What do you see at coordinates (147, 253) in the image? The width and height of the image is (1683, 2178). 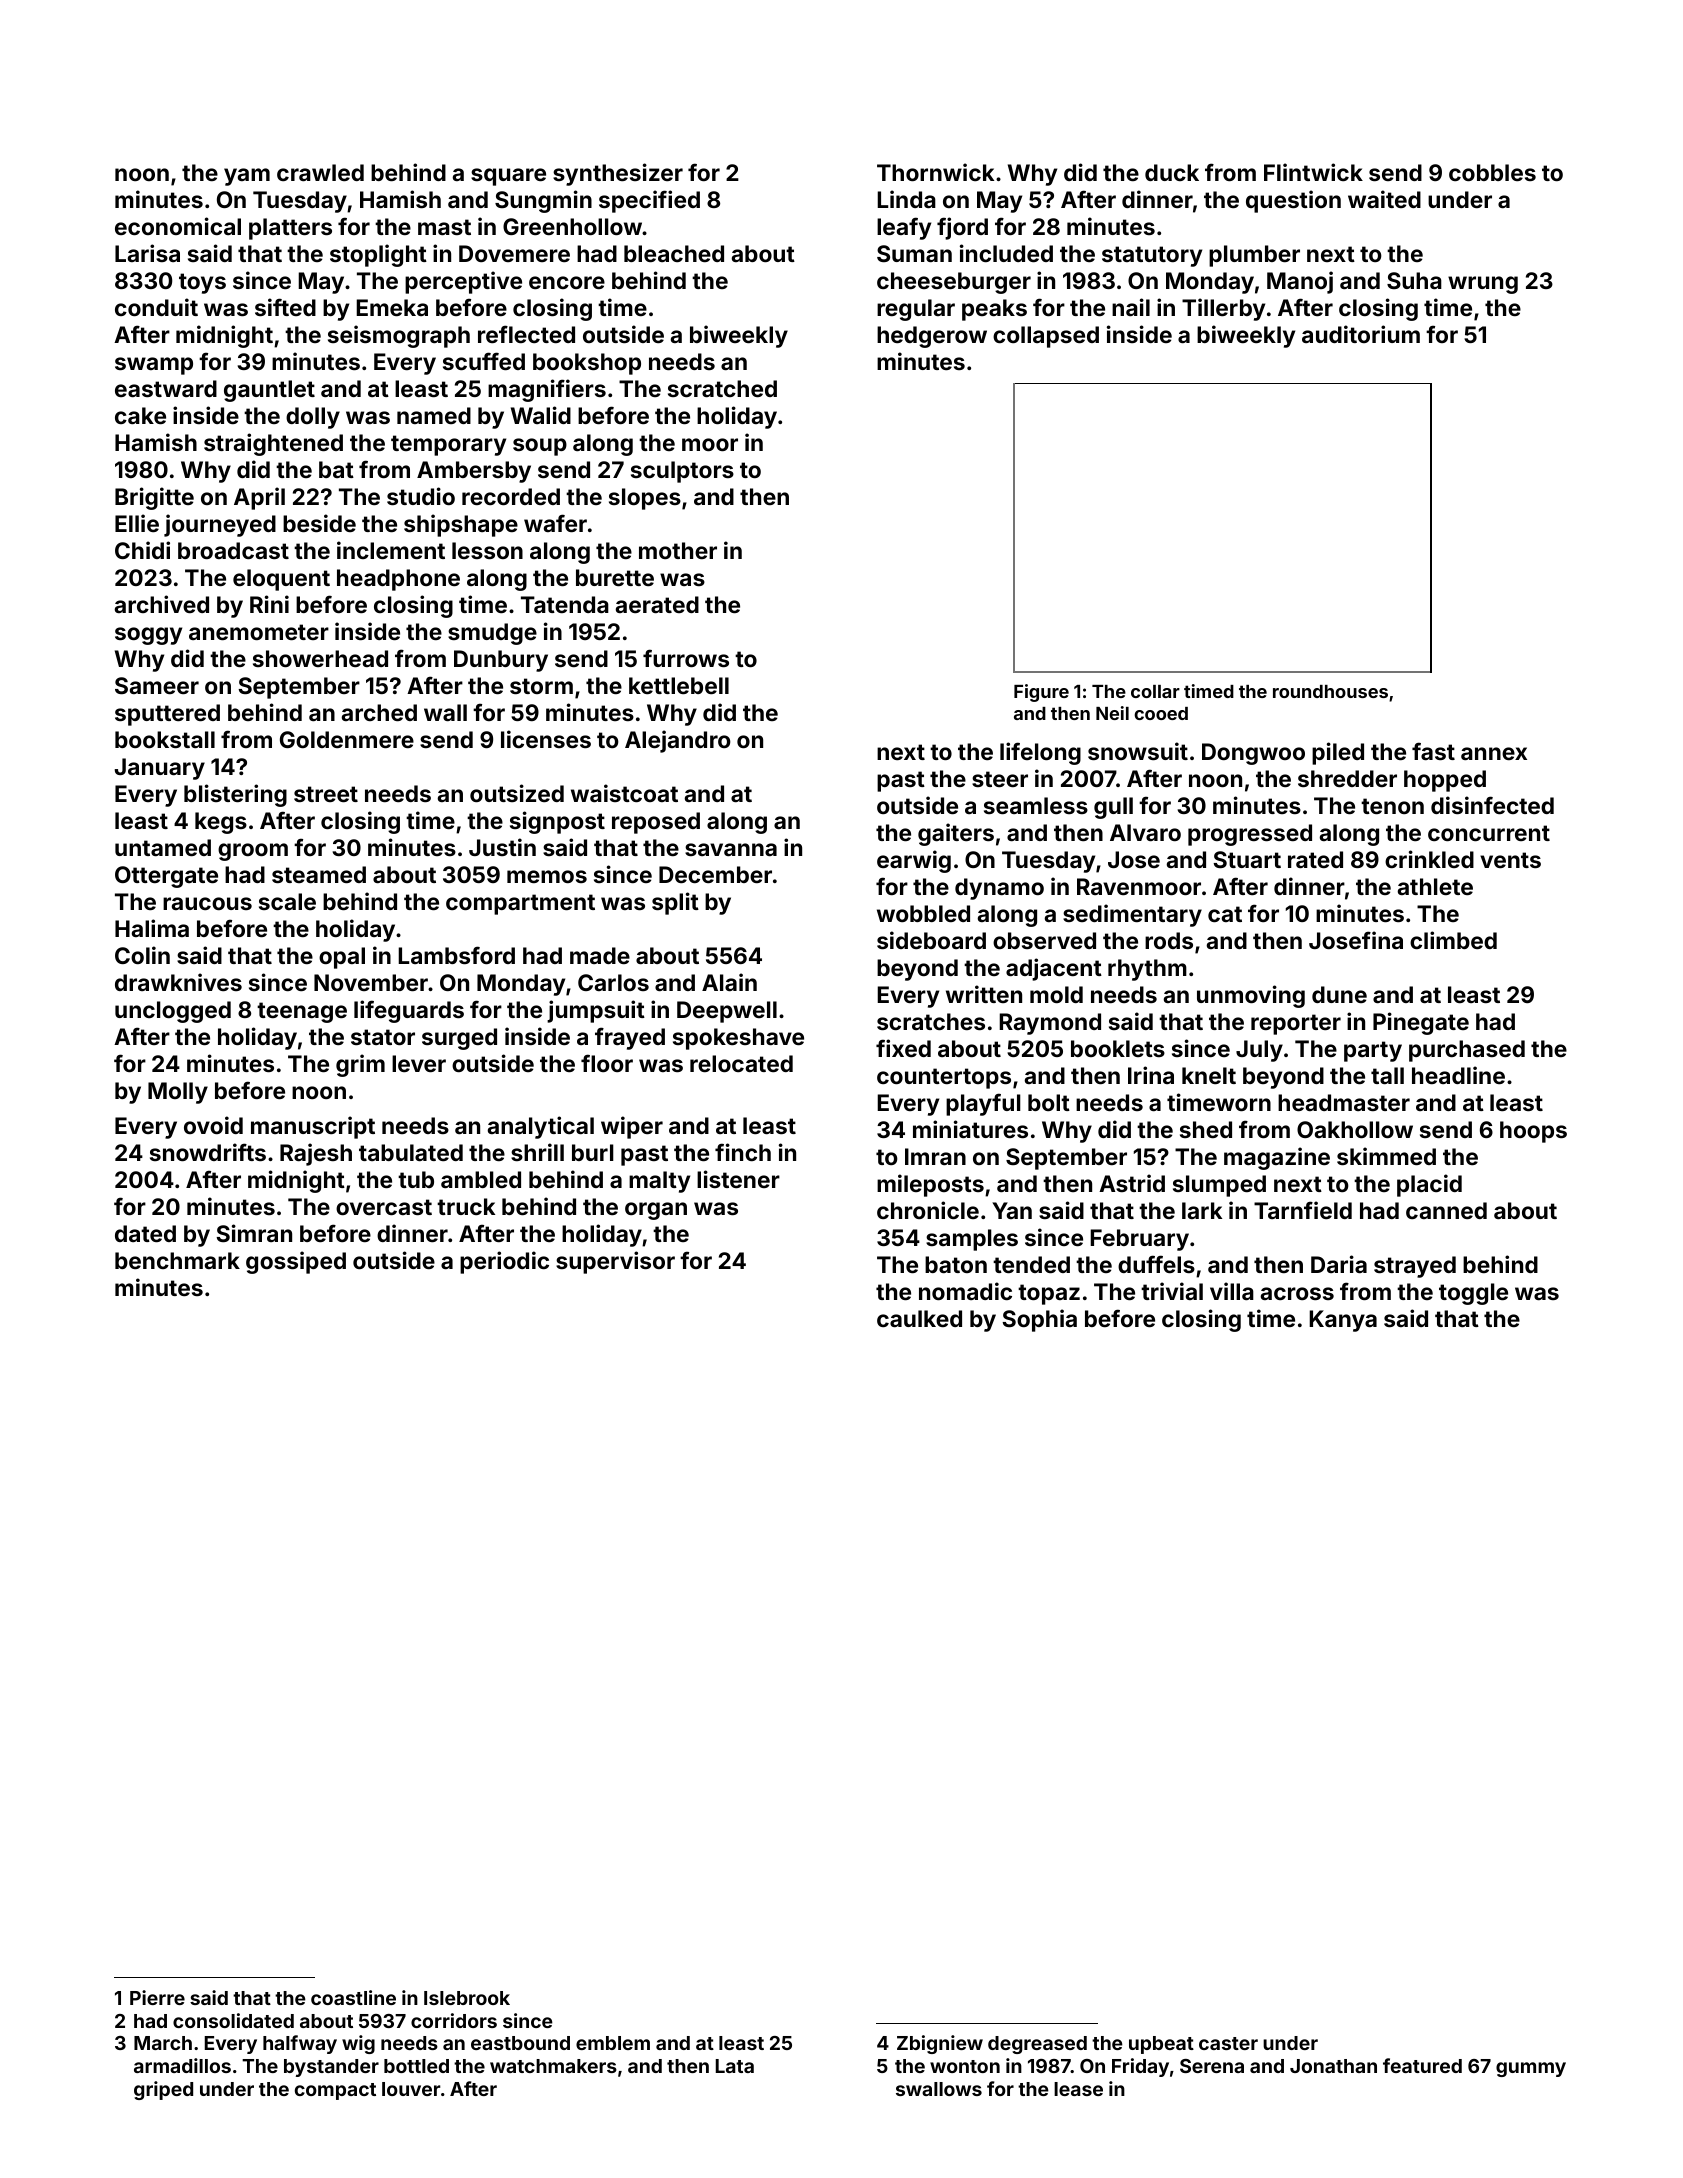 I see `Larisa` at bounding box center [147, 253].
